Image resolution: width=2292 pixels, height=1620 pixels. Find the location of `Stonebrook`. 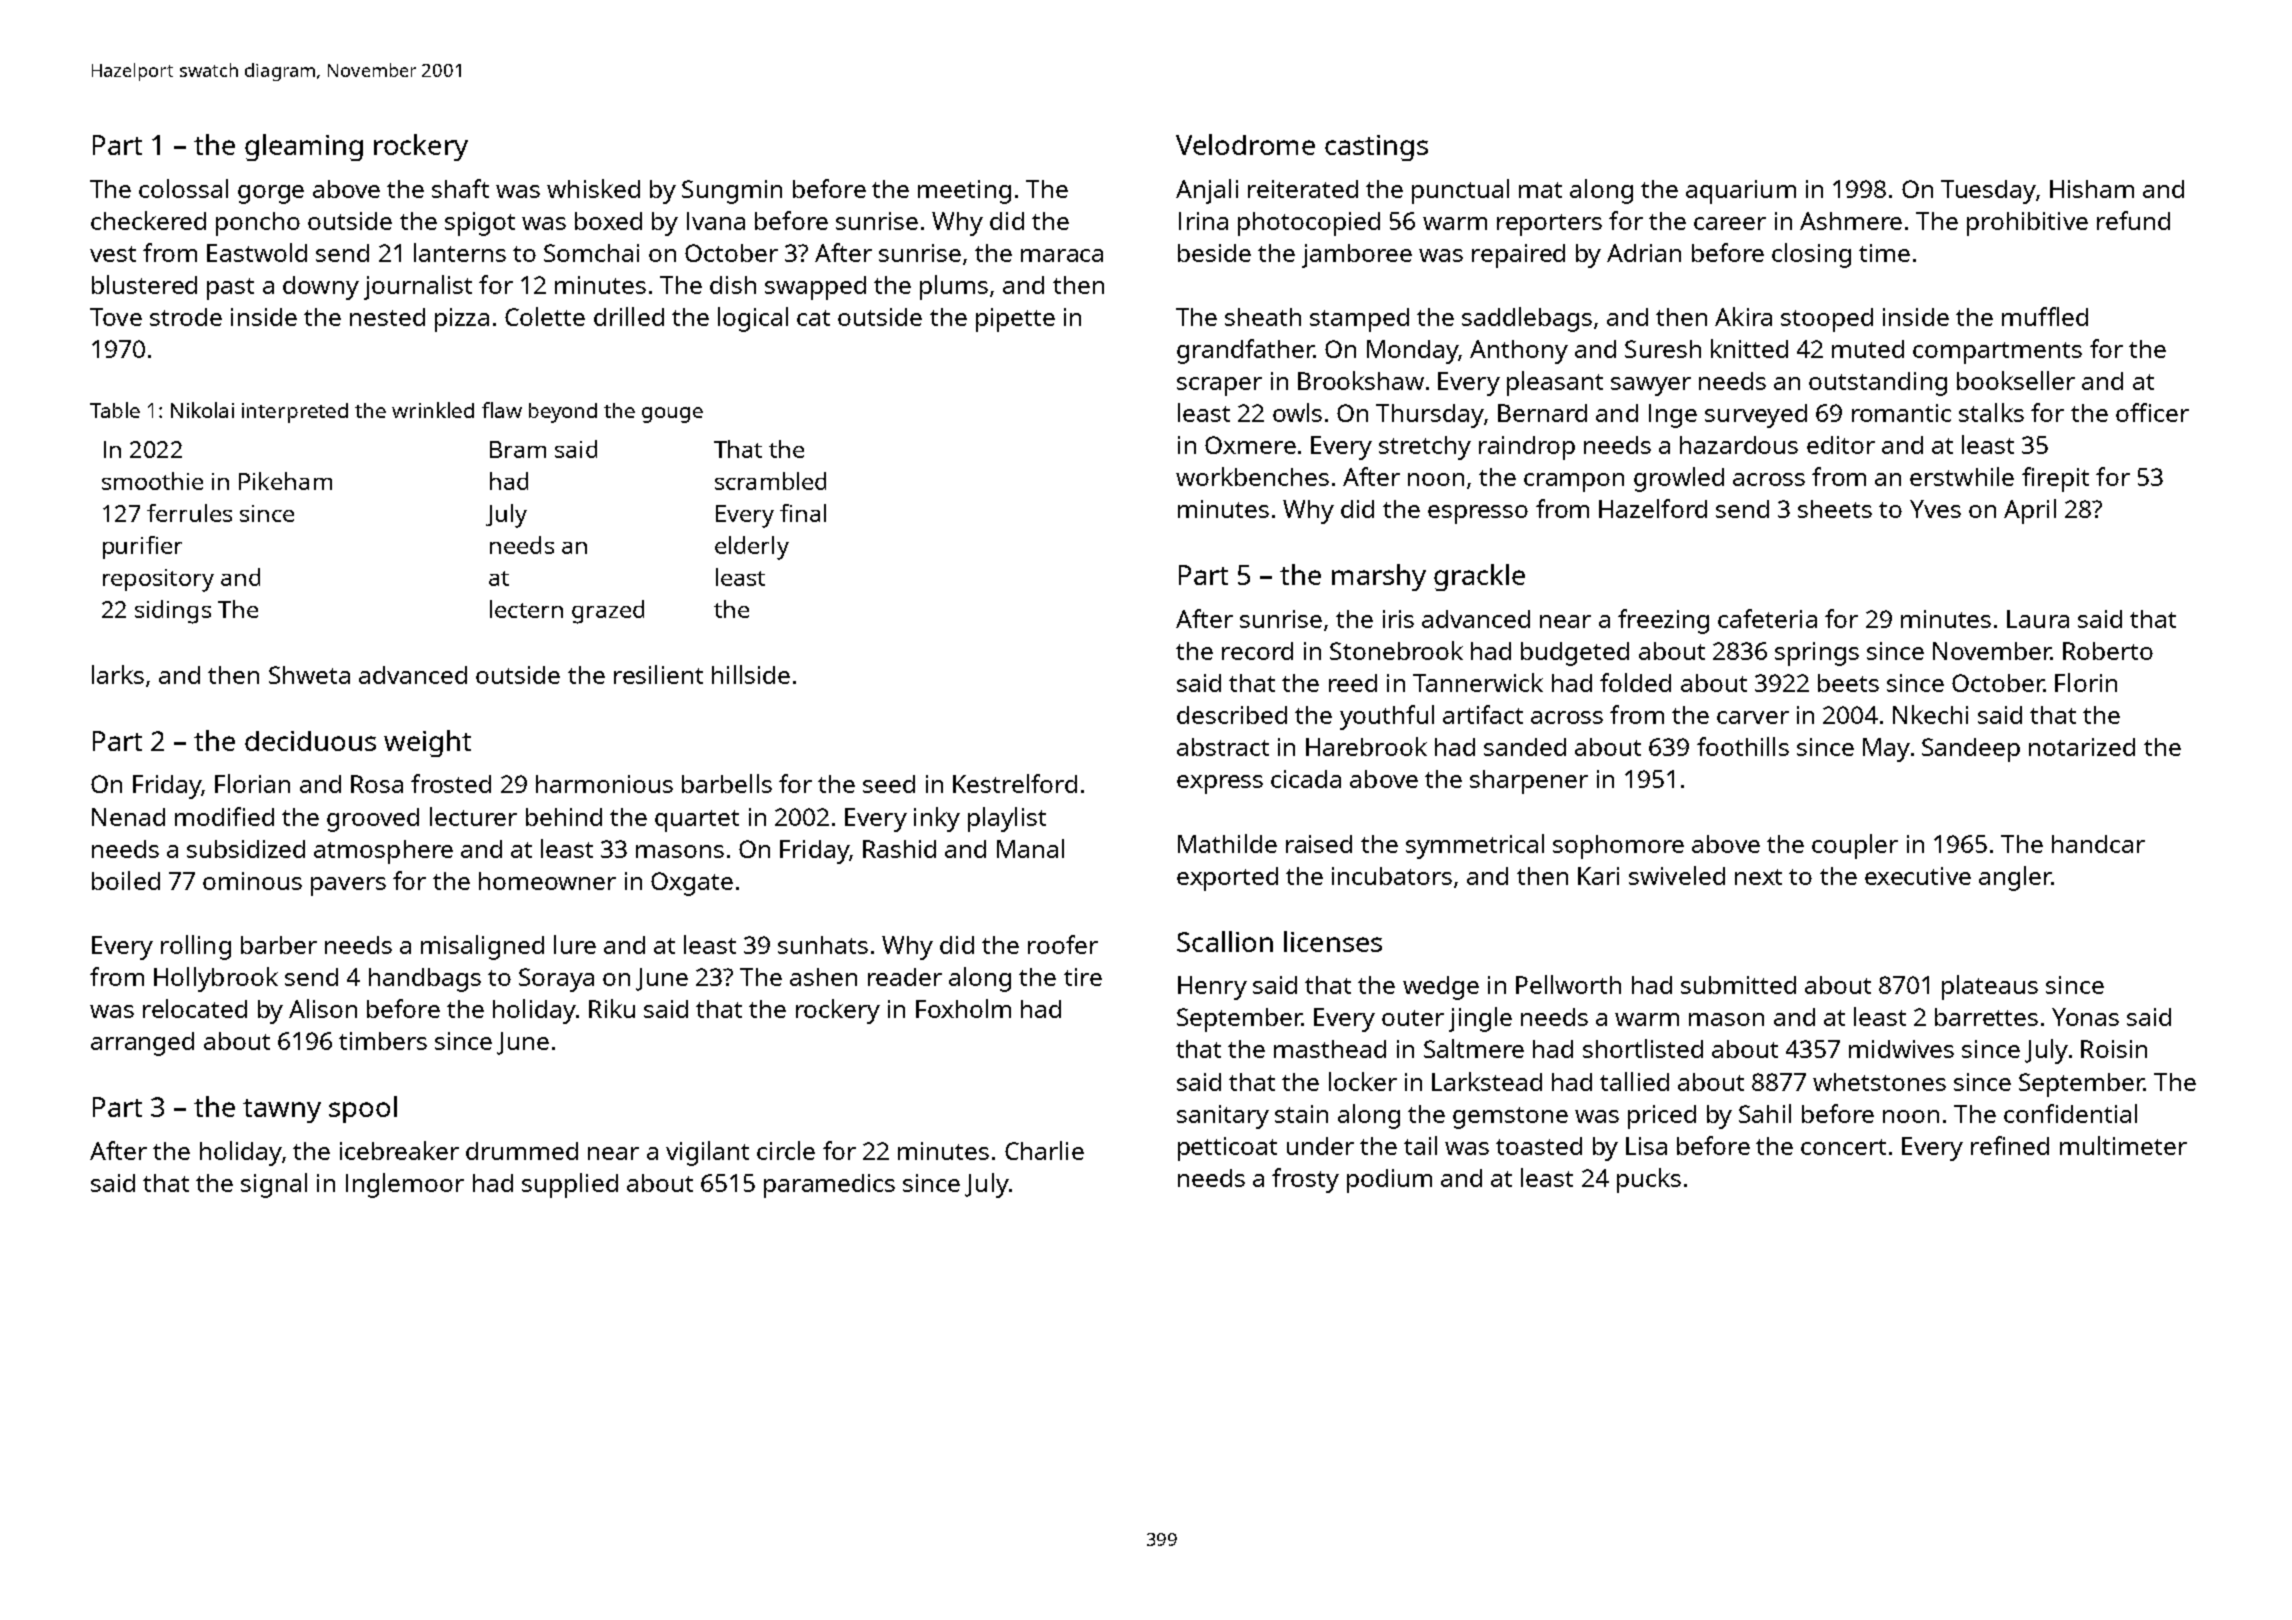

Stonebrook is located at coordinates (1396, 650).
